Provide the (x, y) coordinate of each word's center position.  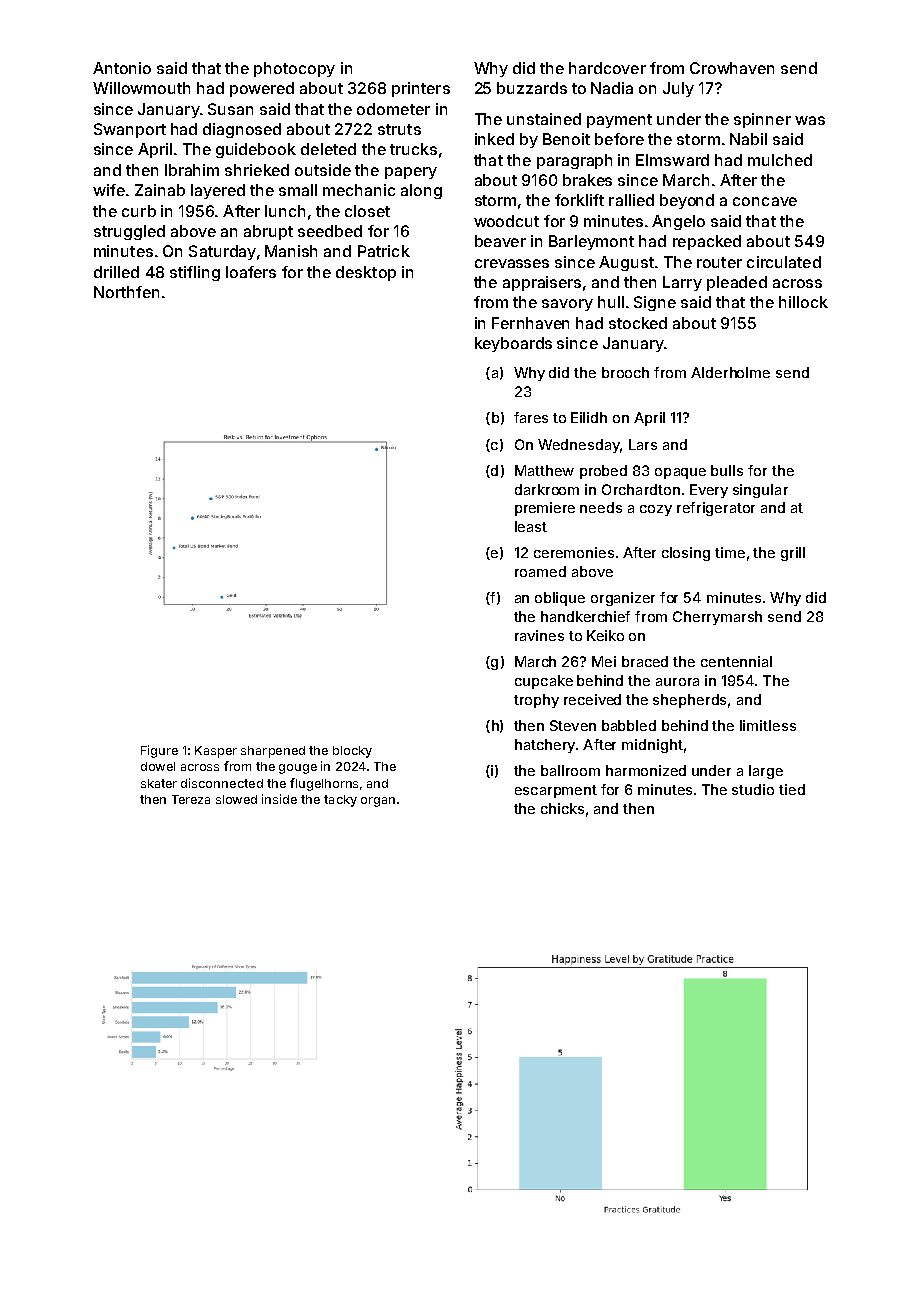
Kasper (216, 752)
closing (686, 554)
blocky (352, 752)
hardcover (607, 68)
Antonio (122, 68)
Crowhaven (732, 68)
